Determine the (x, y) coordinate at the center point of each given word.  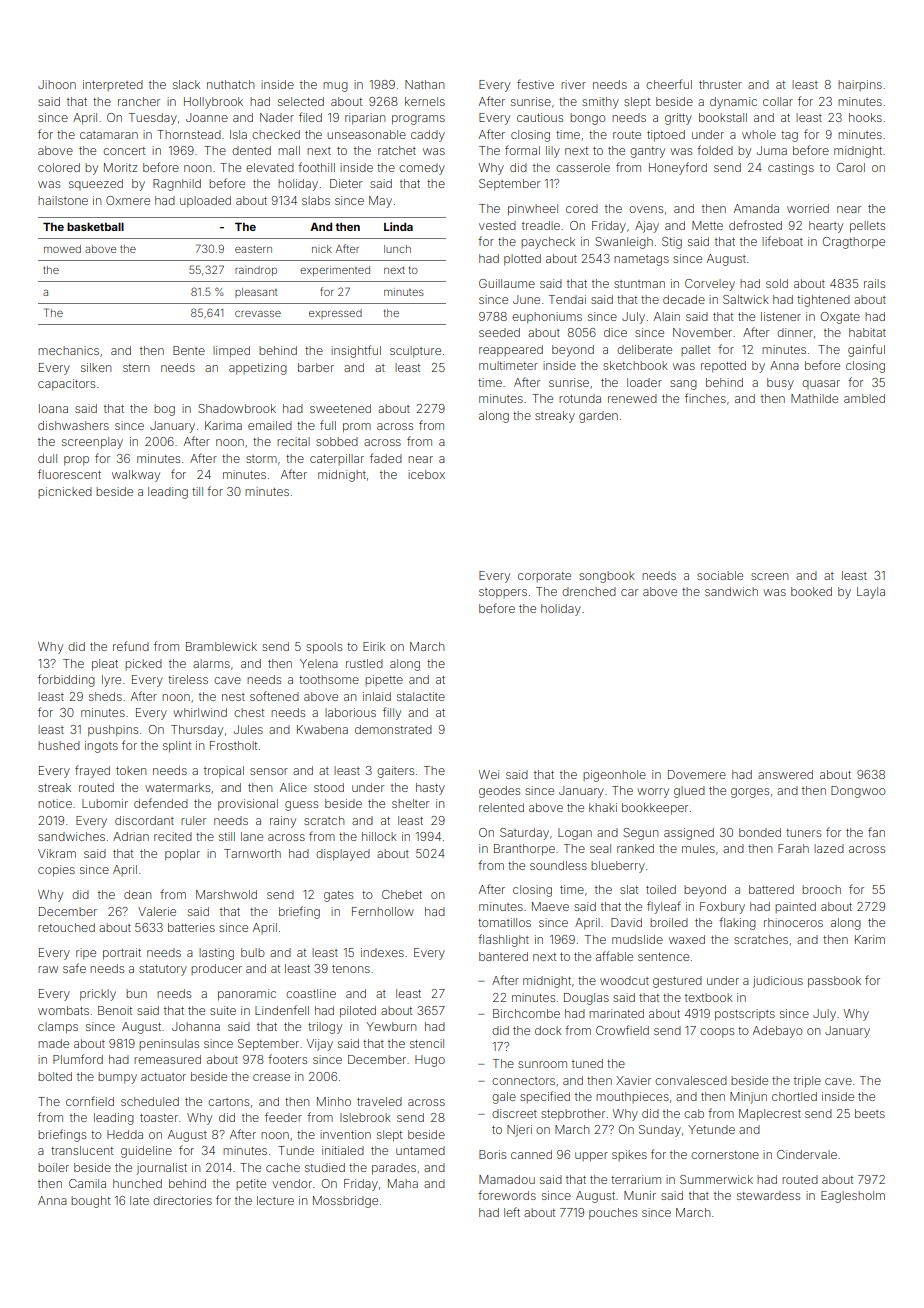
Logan (575, 834)
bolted (55, 1076)
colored (59, 167)
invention (345, 1134)
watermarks (177, 787)
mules (698, 848)
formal (522, 150)
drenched (589, 591)
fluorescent (69, 474)
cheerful (669, 84)
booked (811, 591)
